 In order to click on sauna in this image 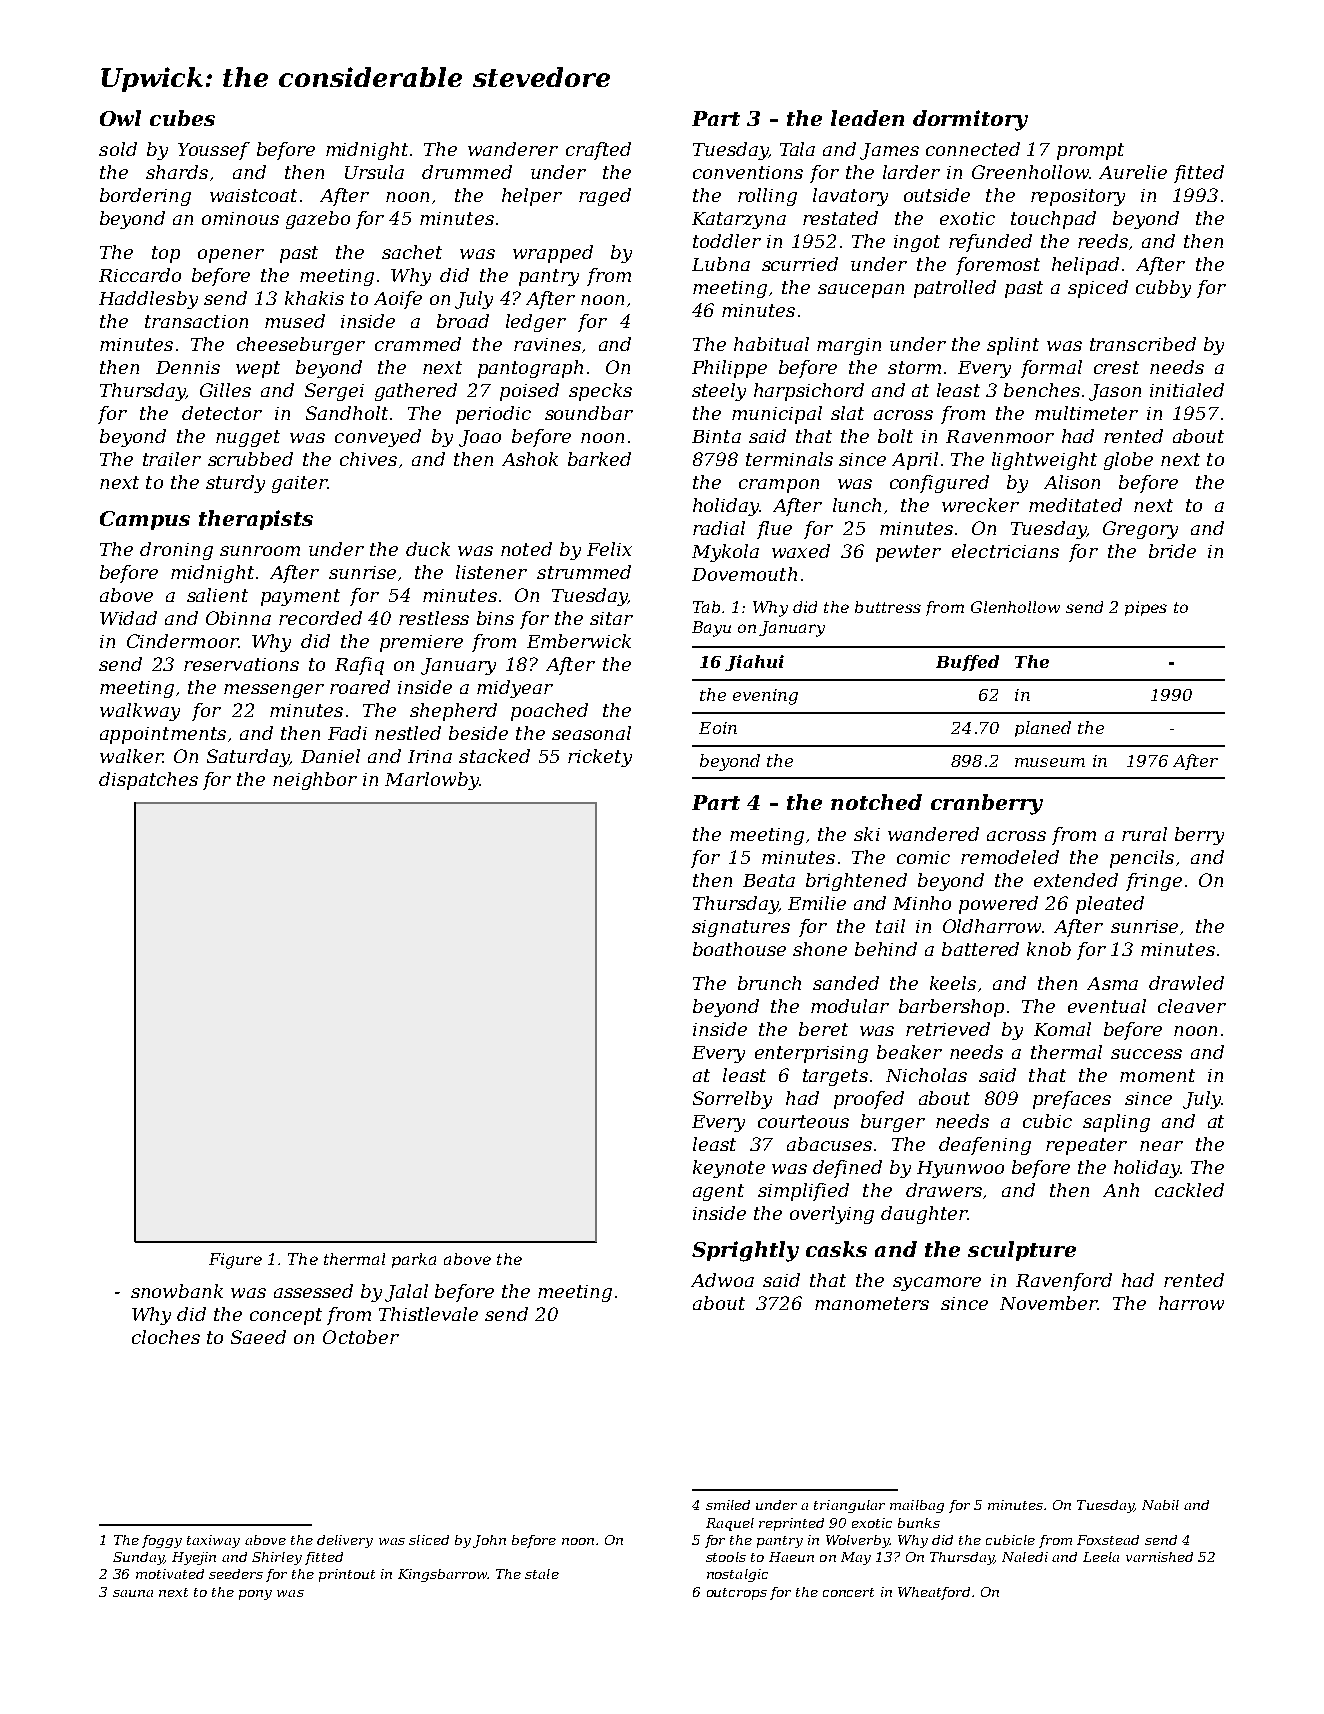, I will do `click(133, 1593)`.
